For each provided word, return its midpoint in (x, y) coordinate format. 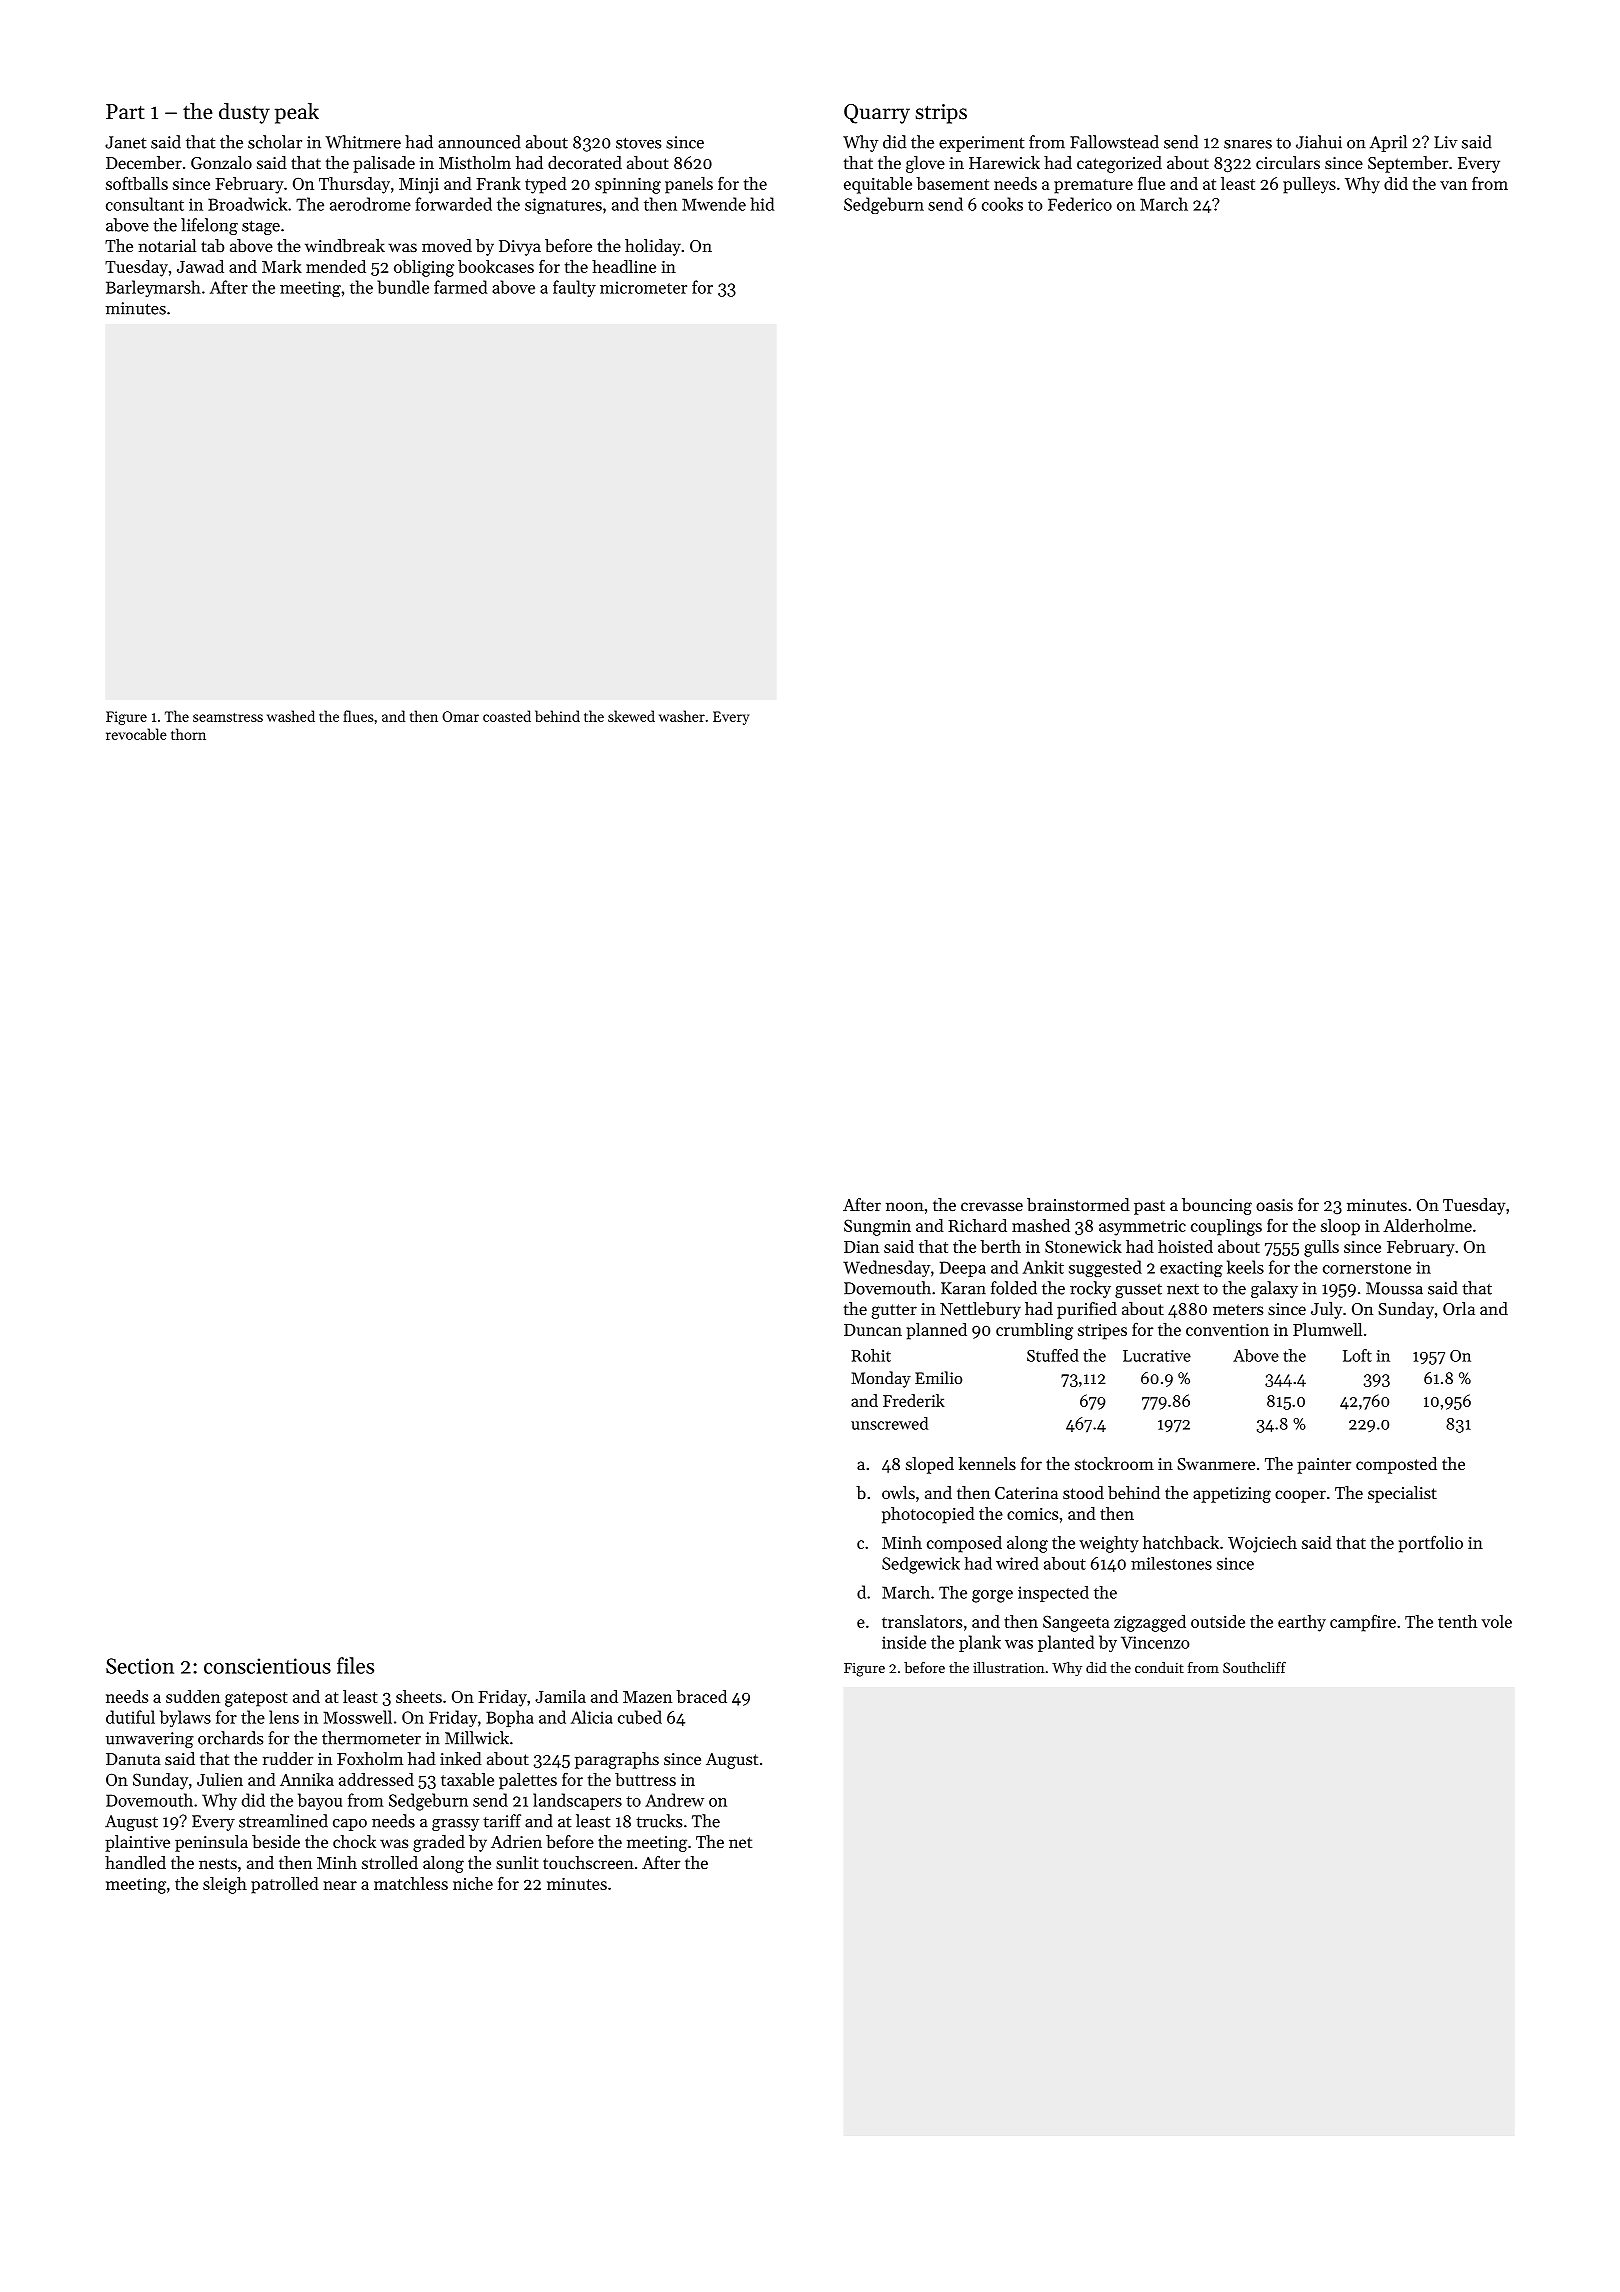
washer (682, 716)
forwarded (453, 204)
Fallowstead (1114, 142)
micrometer (643, 287)
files (355, 1665)
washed (291, 716)
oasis (1274, 1205)
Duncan (873, 1330)
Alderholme (1427, 1225)
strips (941, 114)
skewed (631, 716)
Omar (460, 716)
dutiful (130, 1717)
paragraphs (617, 1760)
